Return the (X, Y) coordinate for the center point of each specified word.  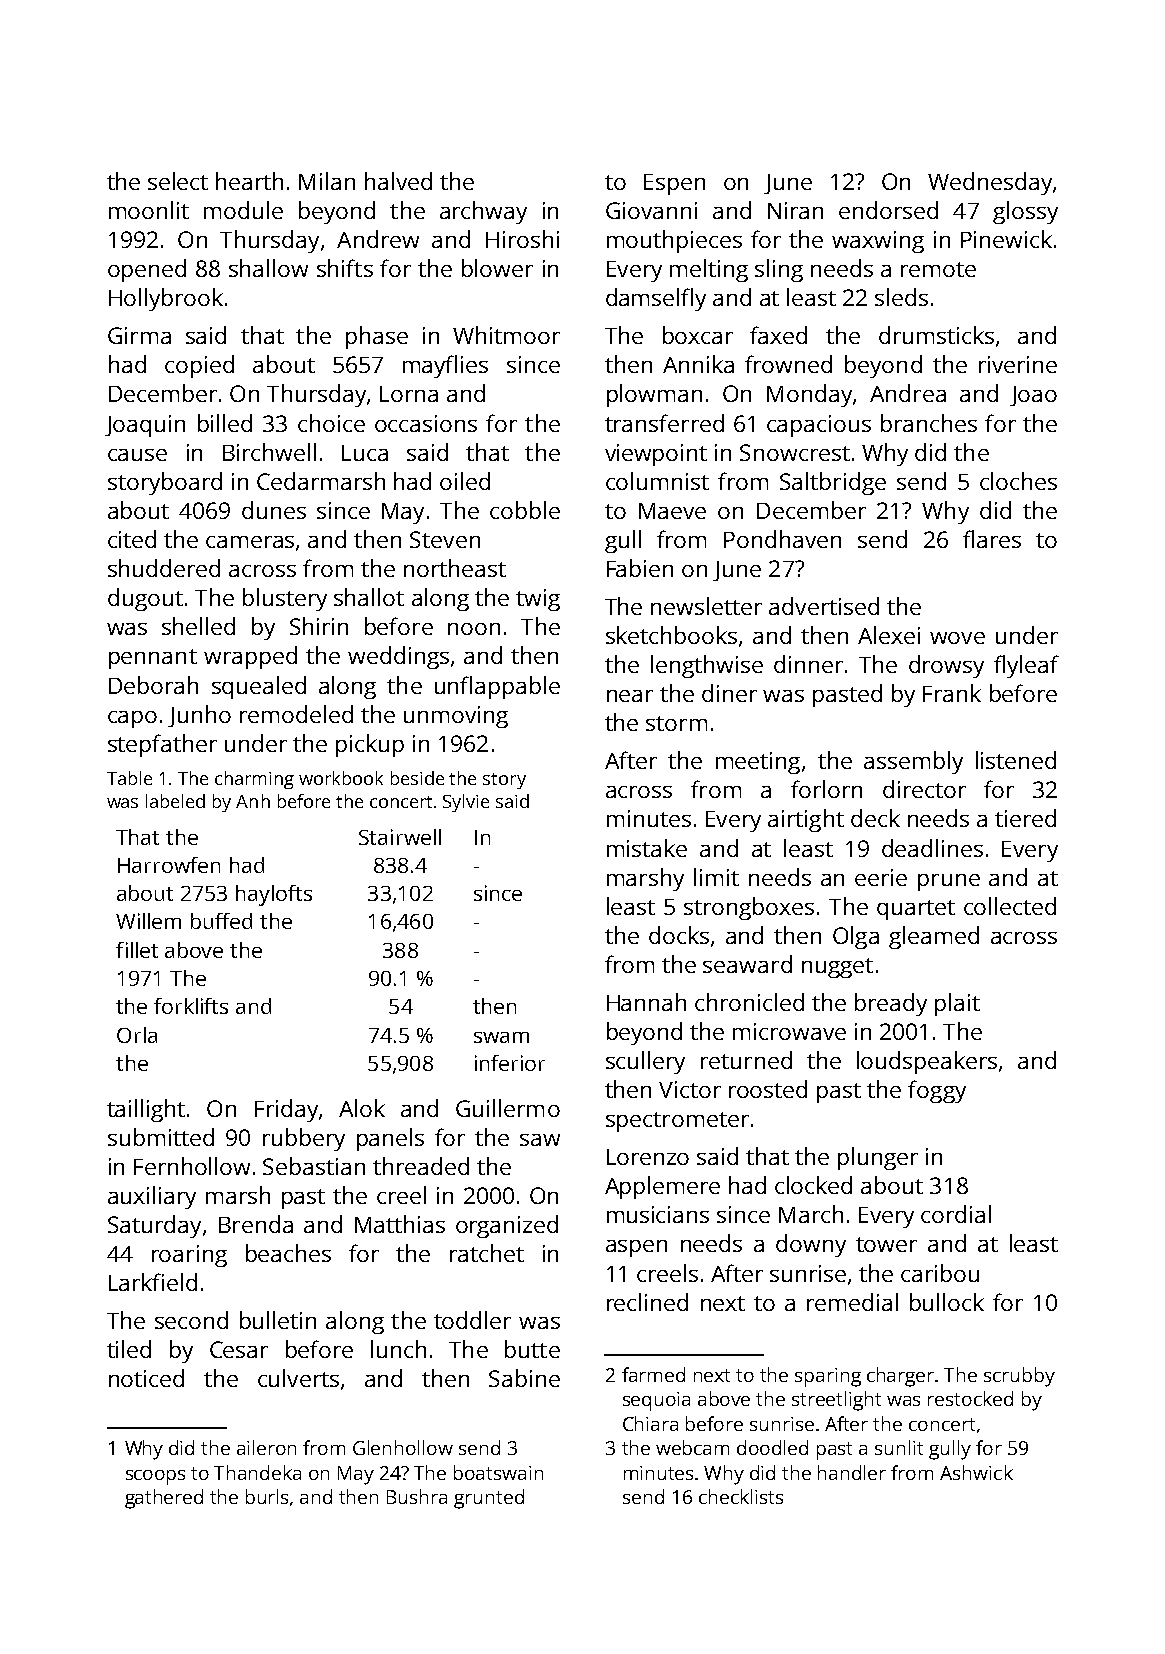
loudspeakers (927, 1062)
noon (474, 629)
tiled (129, 1349)
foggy (937, 1091)
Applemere (662, 1187)
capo (132, 719)
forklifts (191, 1006)
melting (709, 270)
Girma (139, 335)
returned (746, 1060)
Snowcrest (795, 452)
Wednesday (990, 183)
